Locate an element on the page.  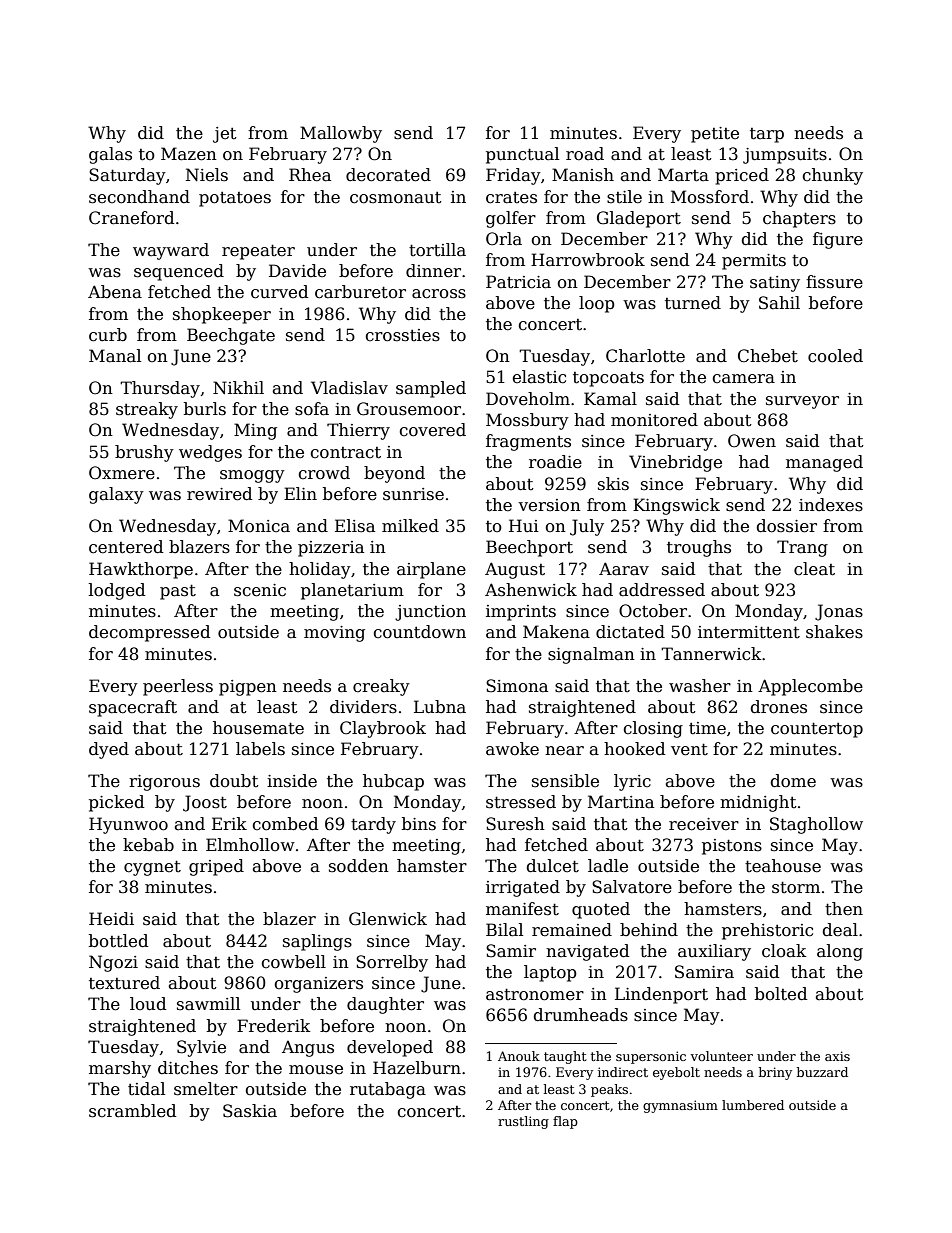
Tannerwick is located at coordinates (711, 654).
